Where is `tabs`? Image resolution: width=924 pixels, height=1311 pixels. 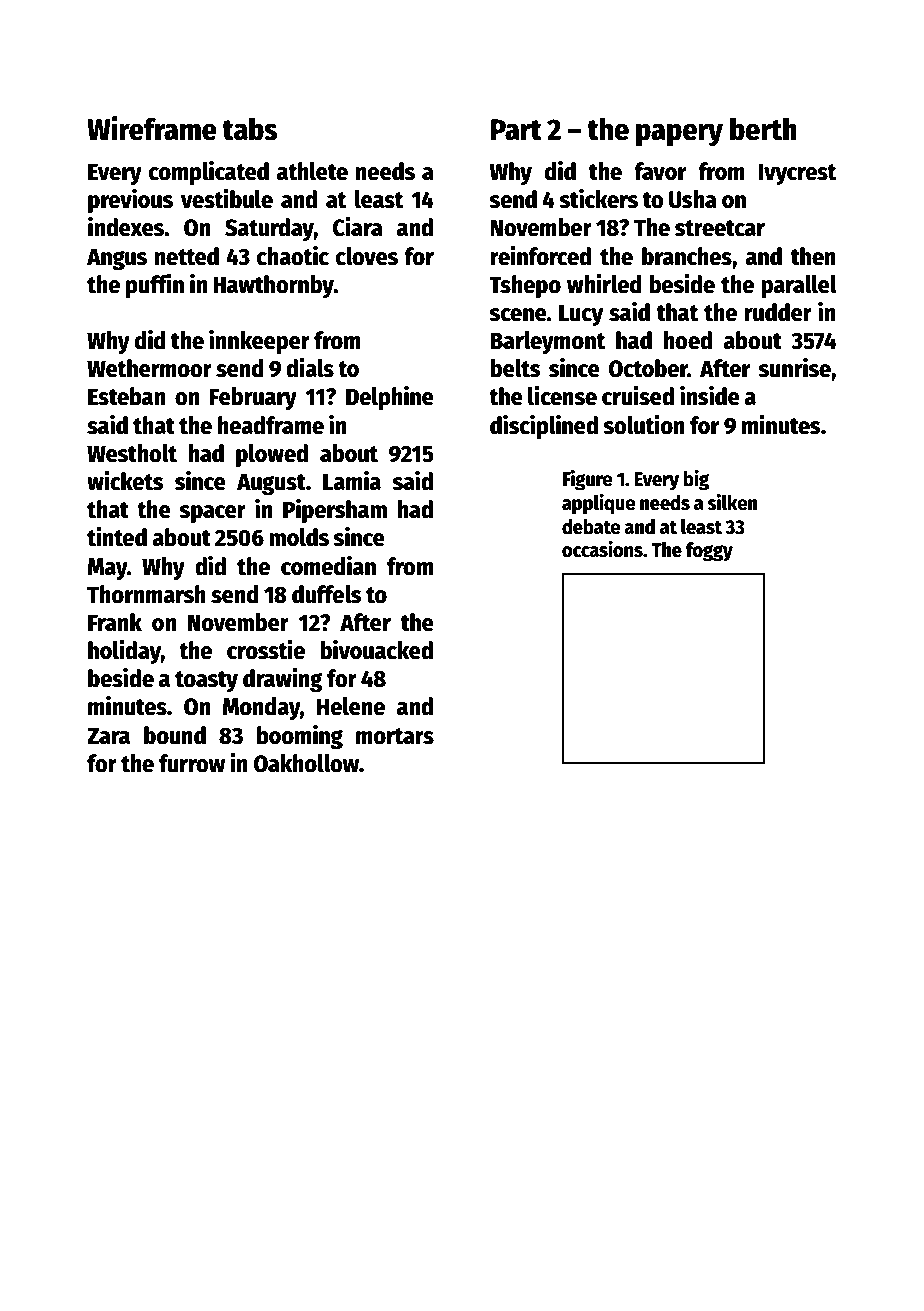
tabs is located at coordinates (250, 129).
